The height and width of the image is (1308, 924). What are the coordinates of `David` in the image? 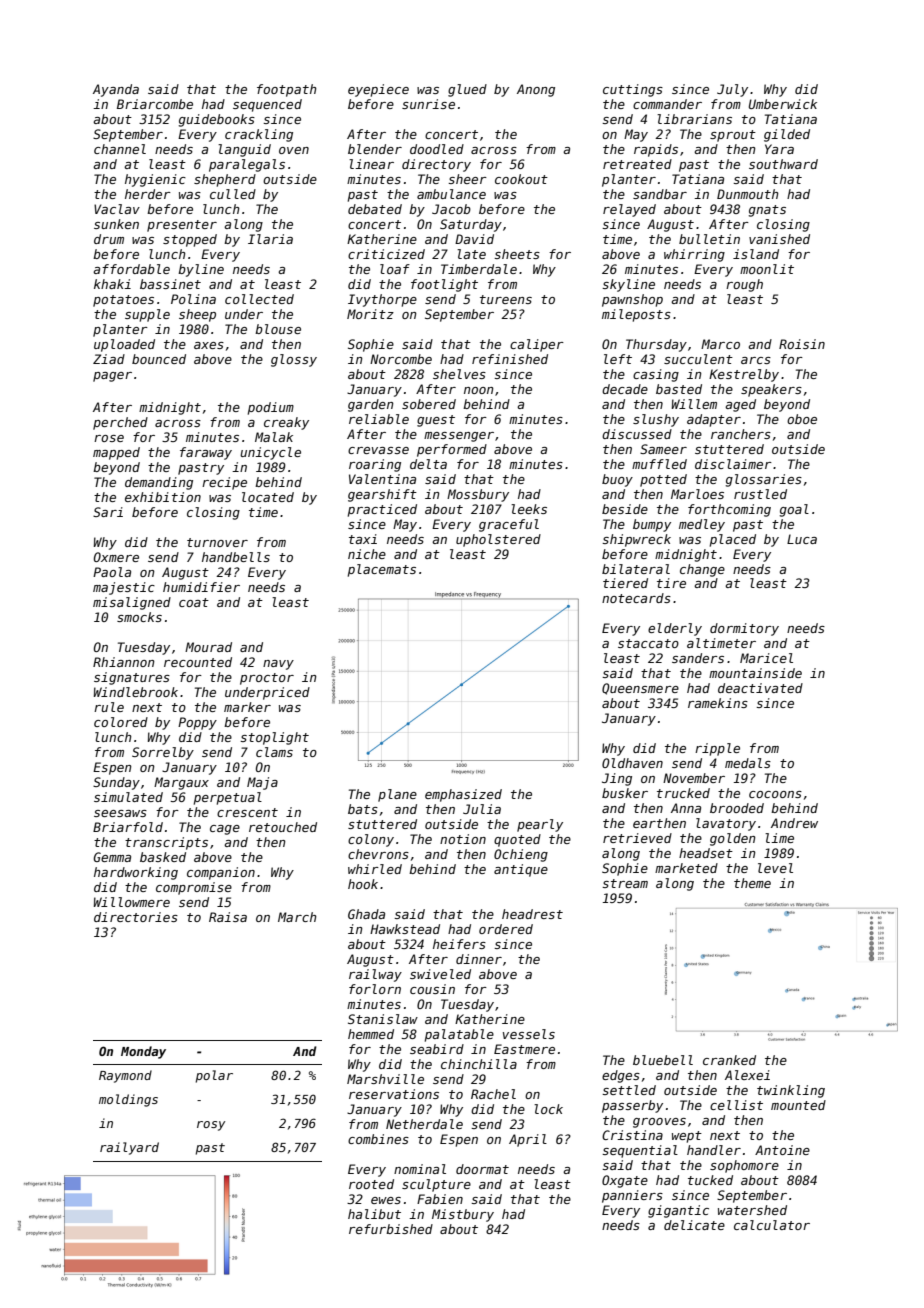 It's located at (474, 239).
